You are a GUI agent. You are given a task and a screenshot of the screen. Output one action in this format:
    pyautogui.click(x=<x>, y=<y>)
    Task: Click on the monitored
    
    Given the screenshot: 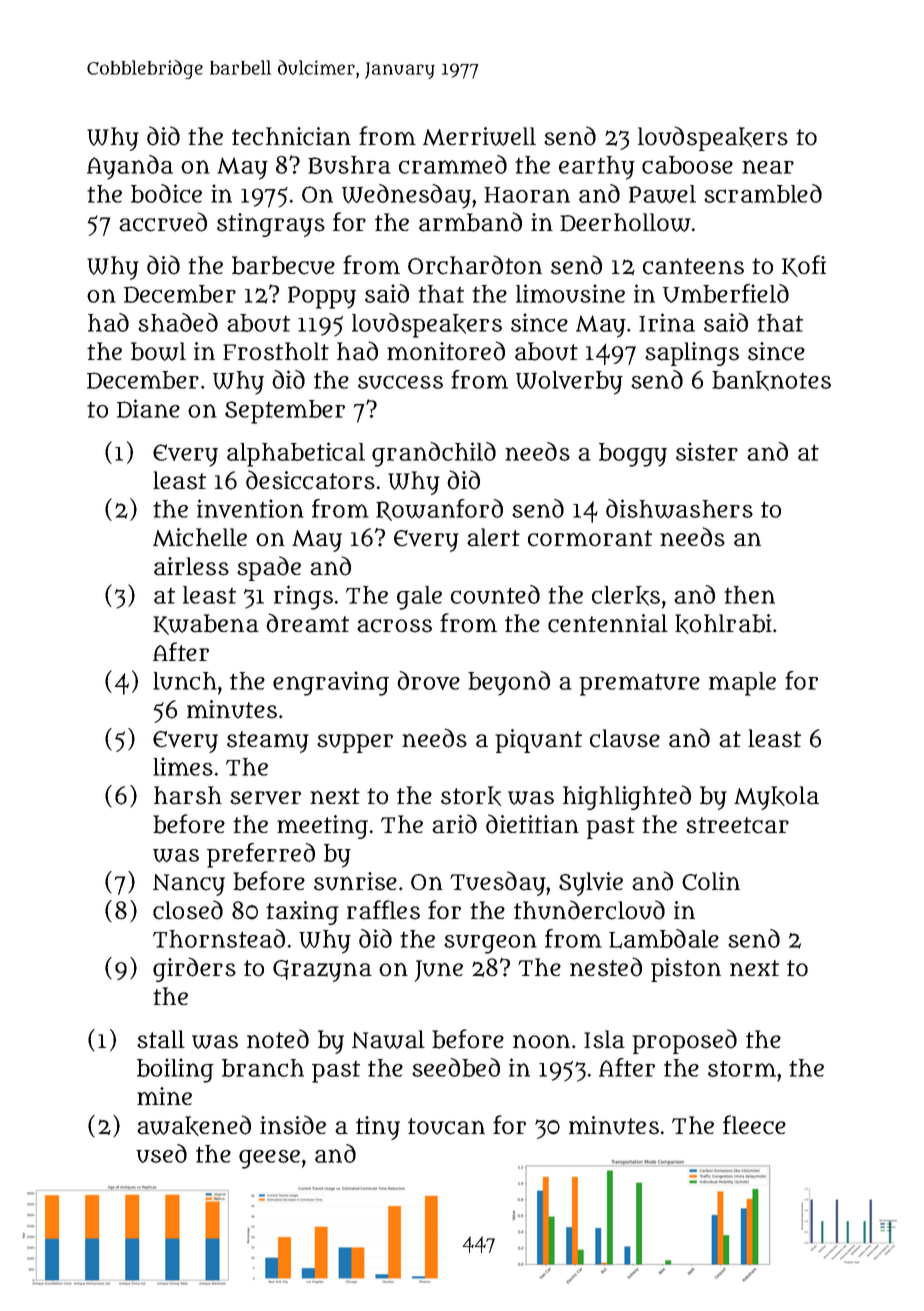 What is the action you would take?
    pyautogui.click(x=446, y=351)
